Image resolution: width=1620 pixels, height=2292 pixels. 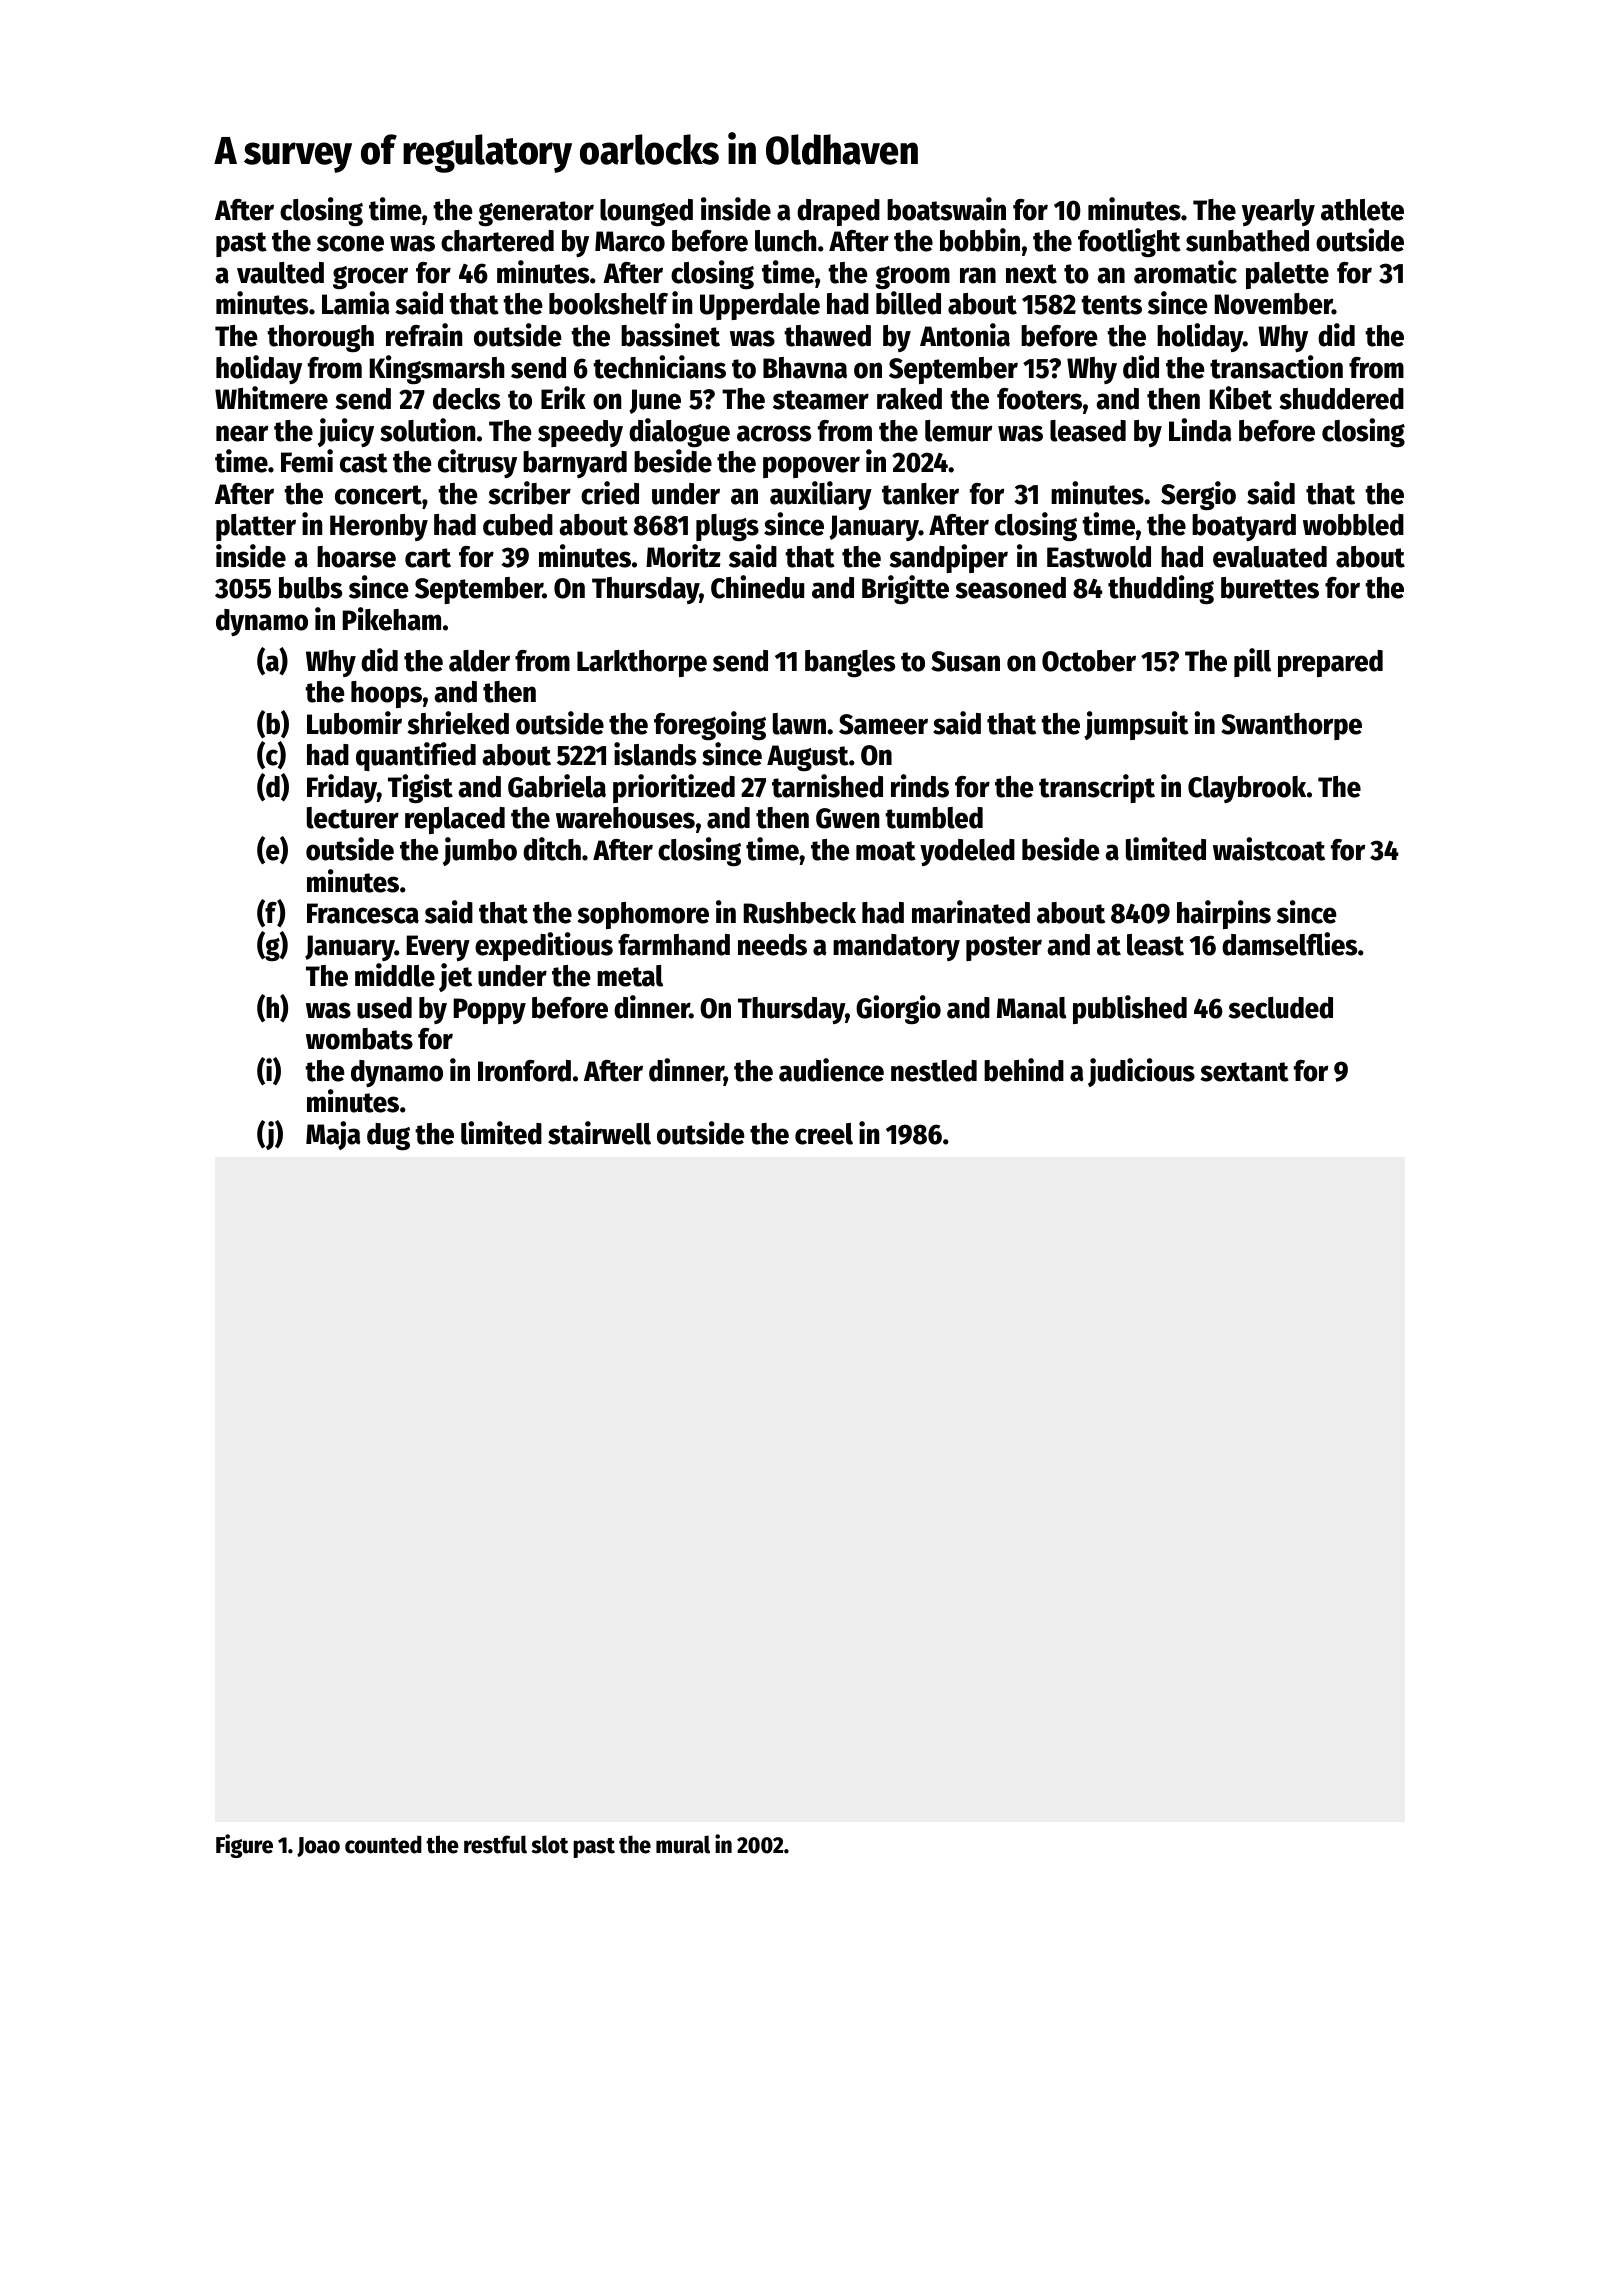 What do you see at coordinates (1136, 725) in the image?
I see `jumpsuit` at bounding box center [1136, 725].
